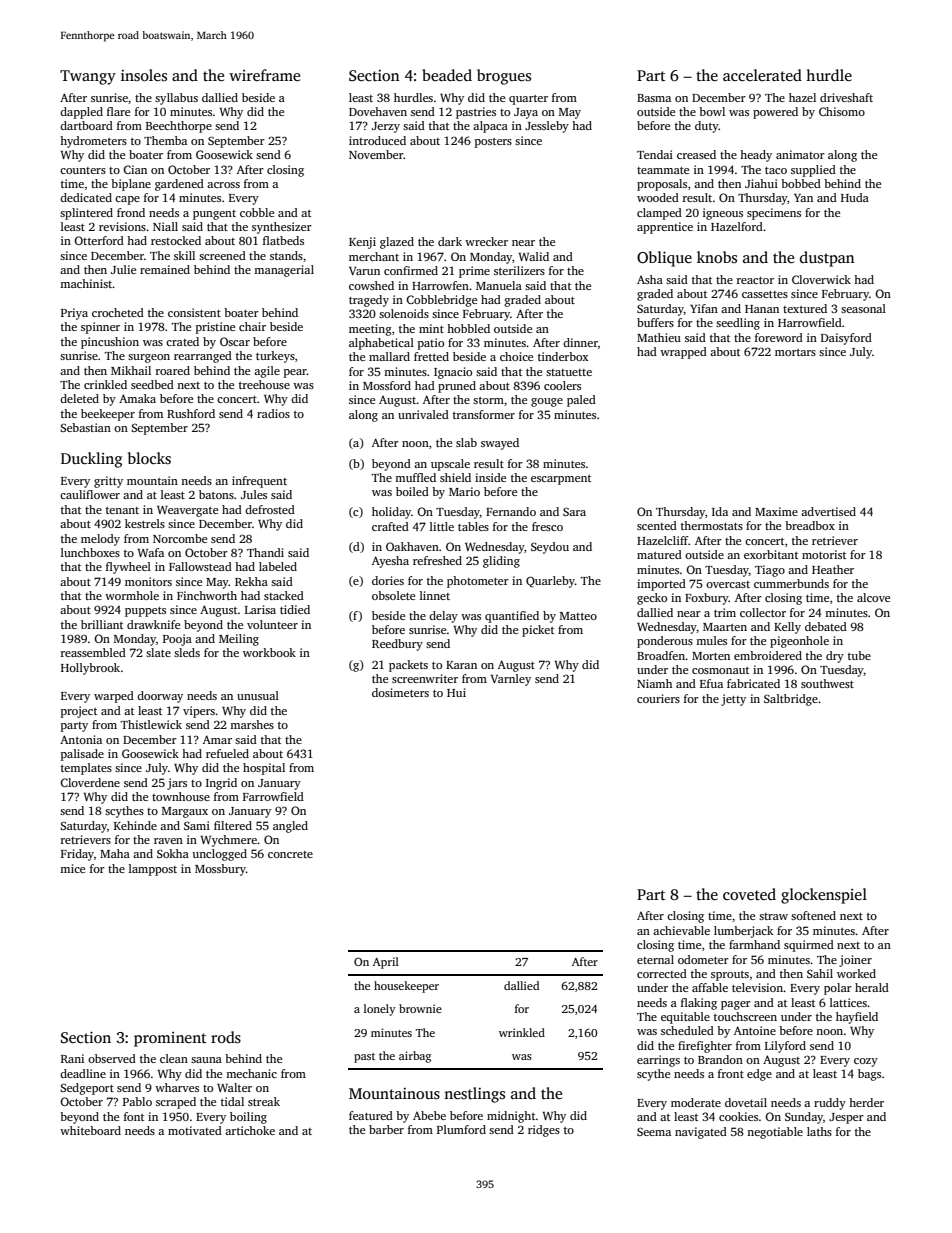 The image size is (952, 1233). What do you see at coordinates (762, 75) in the page?
I see `accelerated` at bounding box center [762, 75].
